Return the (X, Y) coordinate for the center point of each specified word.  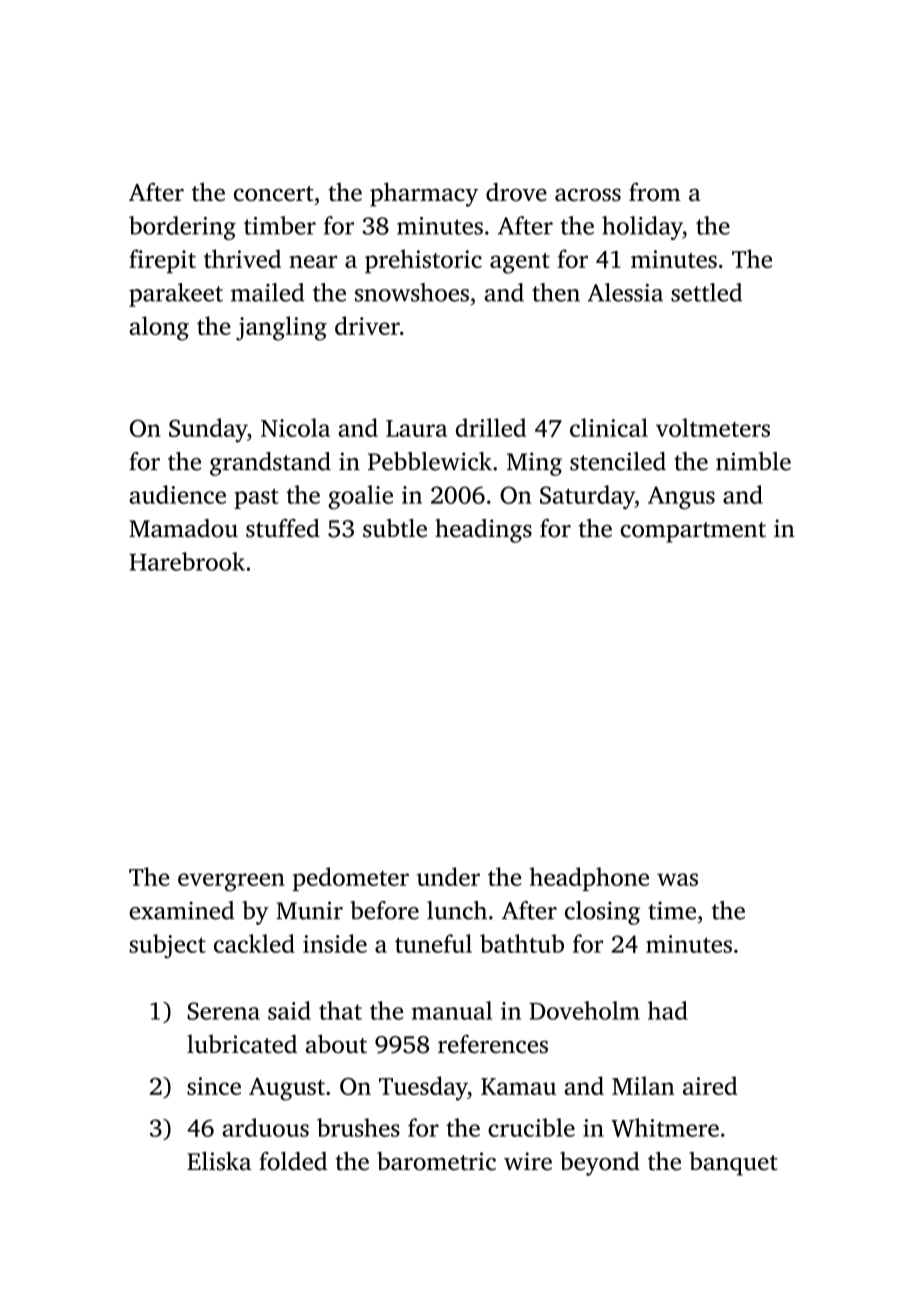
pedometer (351, 879)
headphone (589, 879)
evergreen (231, 882)
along (159, 328)
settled (706, 292)
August (287, 1089)
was (677, 879)
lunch (457, 910)
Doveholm (584, 1010)
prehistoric (423, 261)
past (256, 498)
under (448, 876)
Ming (534, 464)
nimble (753, 461)
